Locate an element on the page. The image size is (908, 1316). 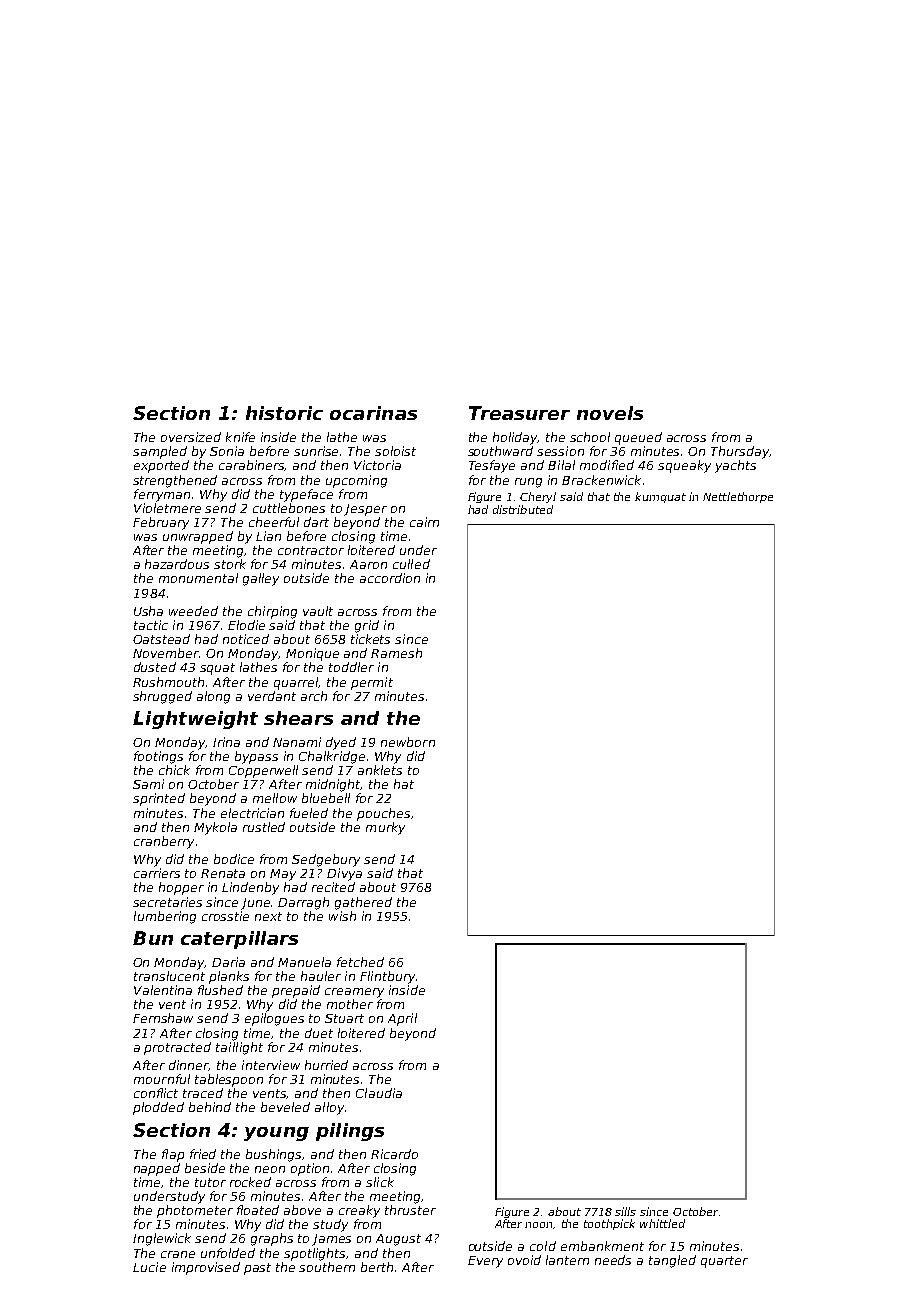
Lucie is located at coordinates (149, 1267).
